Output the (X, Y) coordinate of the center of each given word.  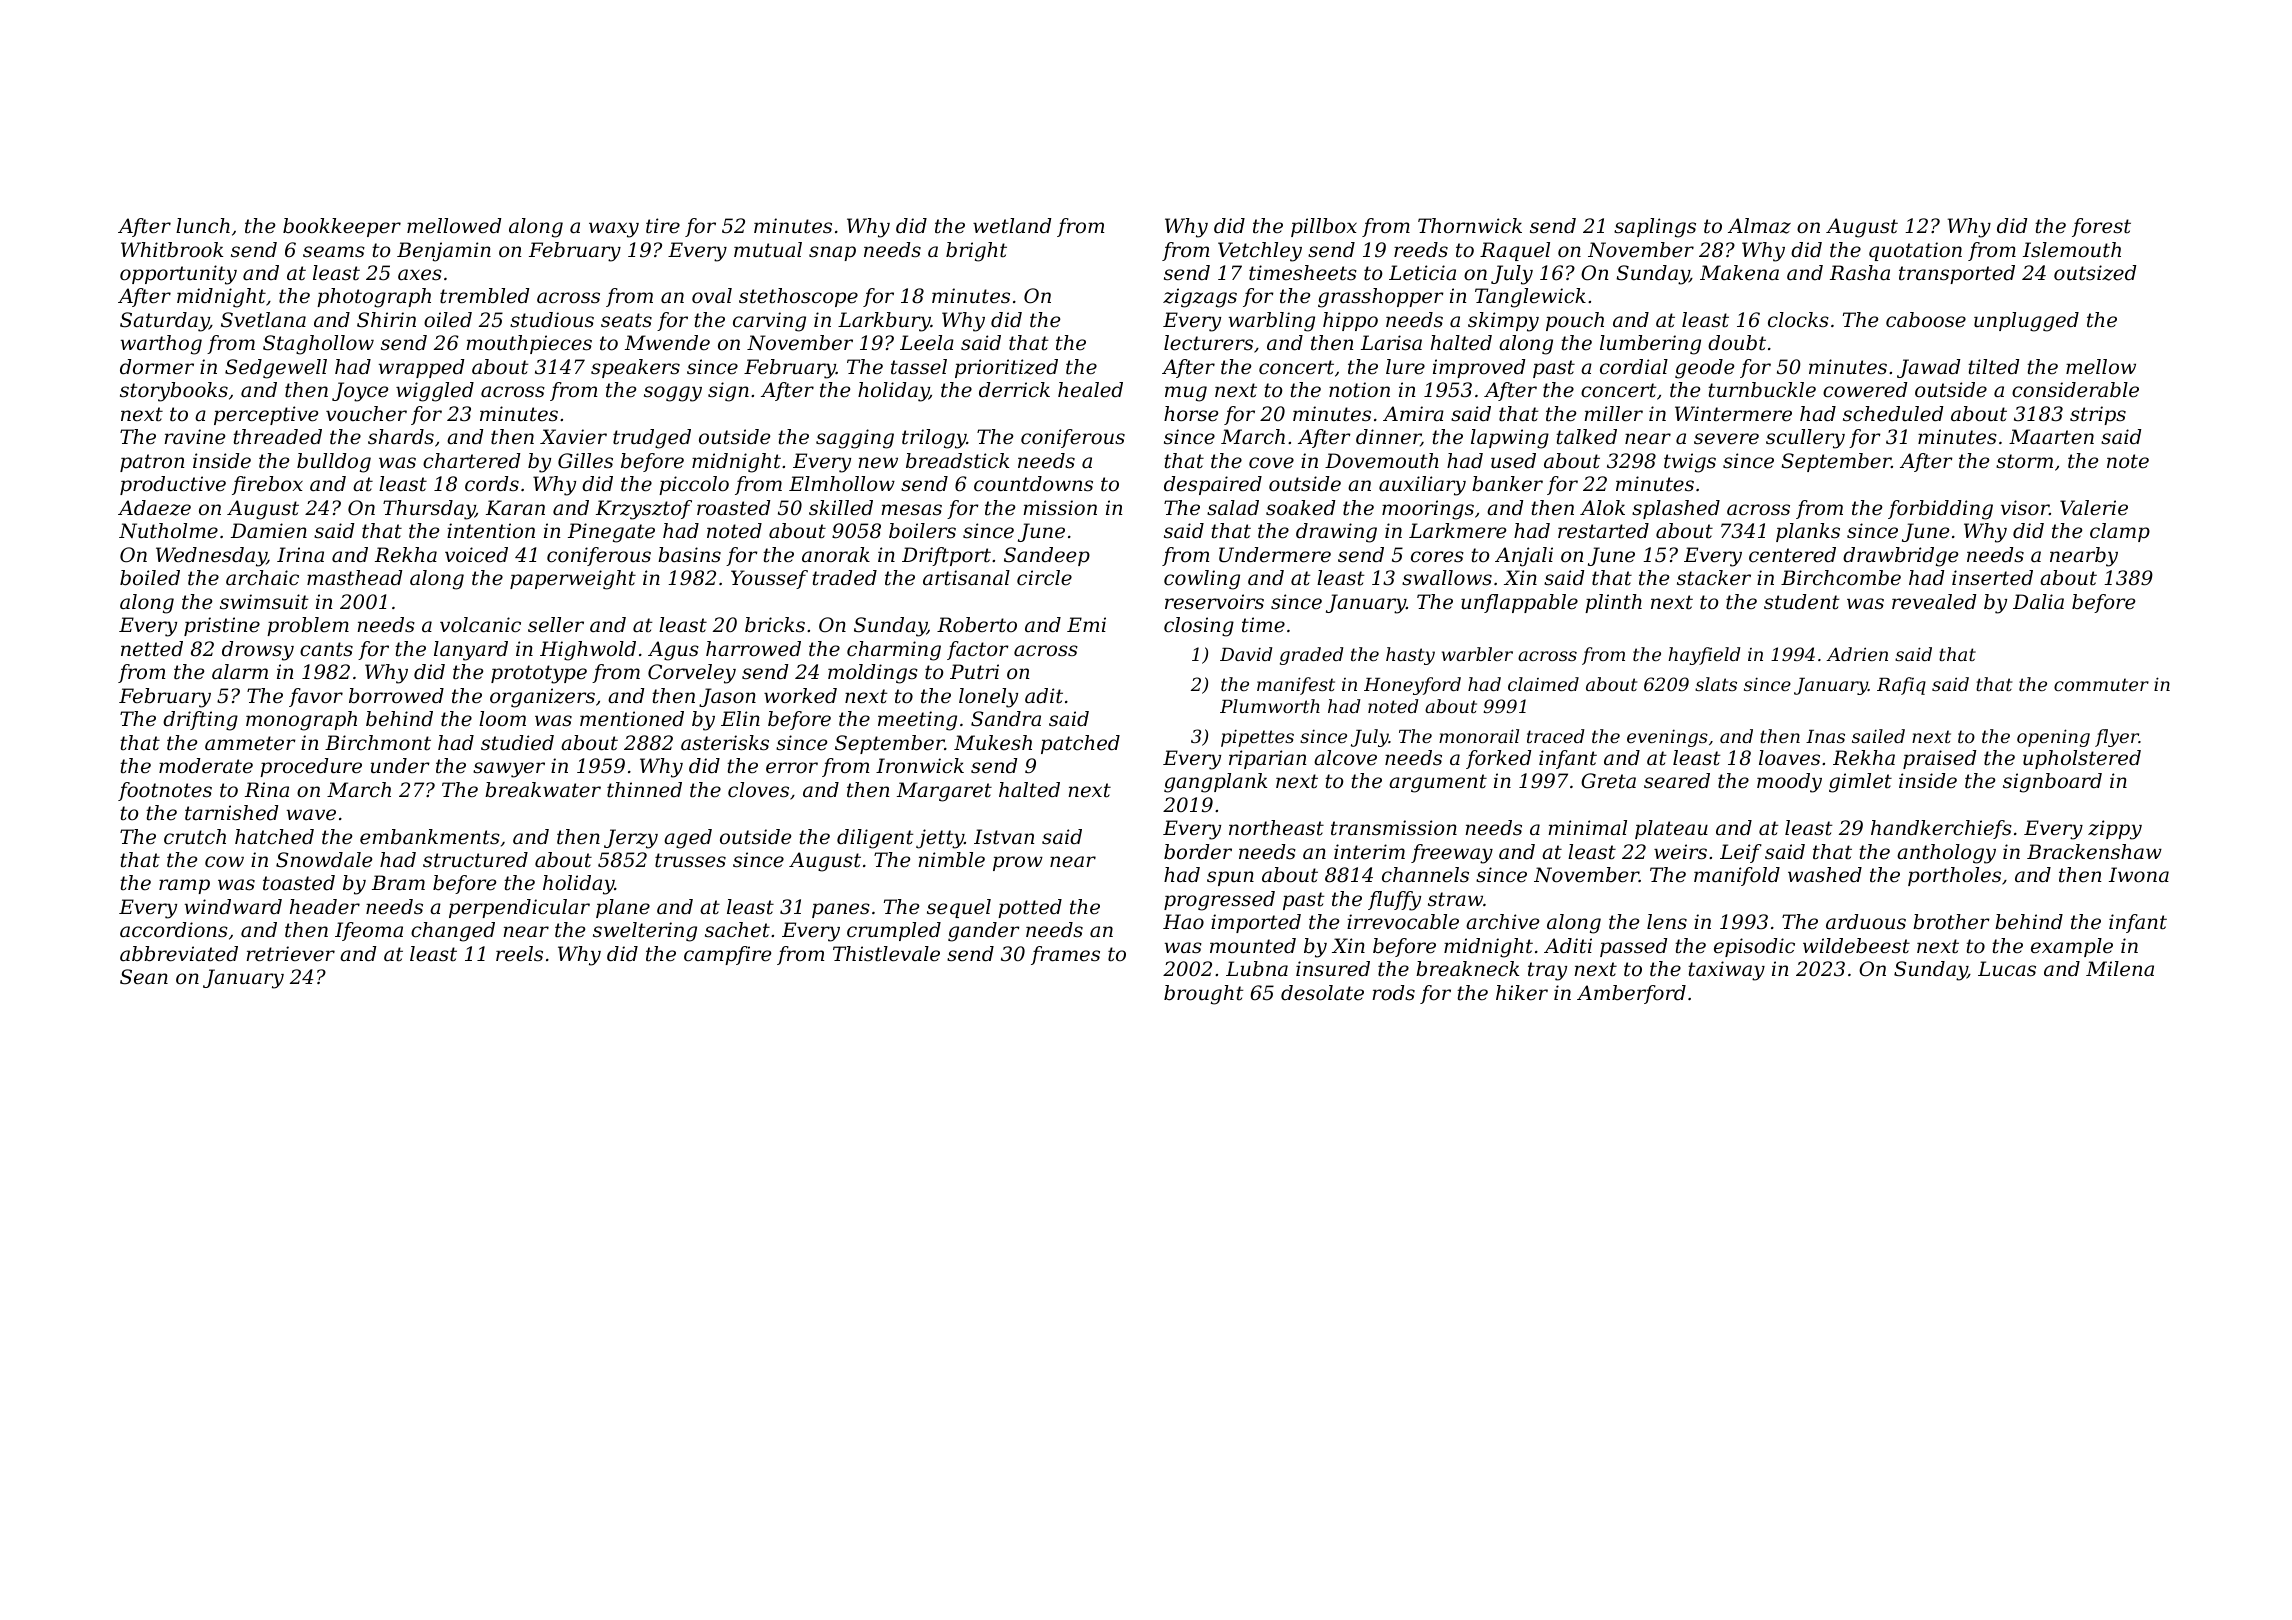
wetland (1012, 226)
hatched (274, 837)
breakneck (1467, 969)
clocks (1798, 320)
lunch (203, 226)
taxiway (1726, 971)
